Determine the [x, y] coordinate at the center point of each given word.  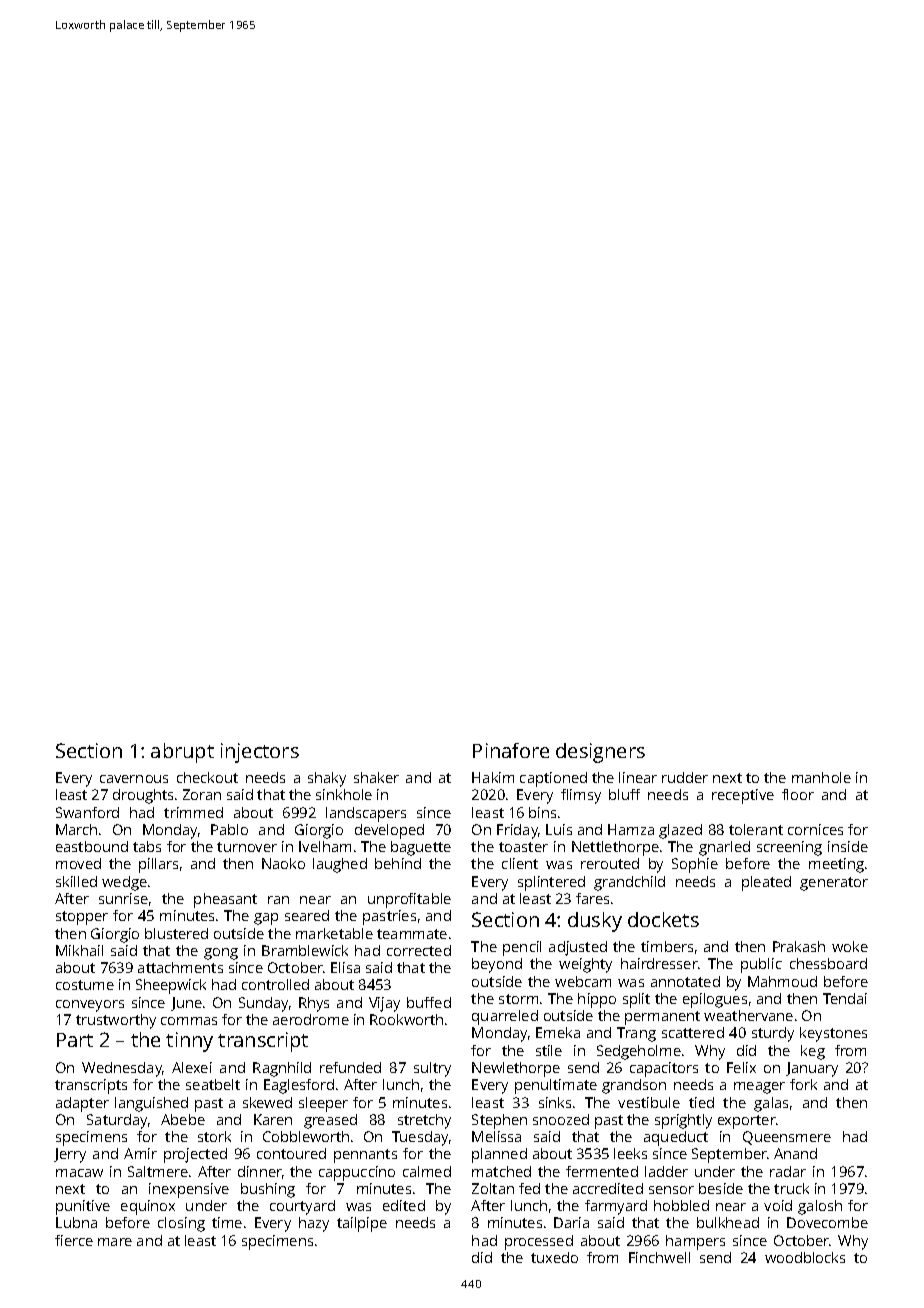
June [186, 1004]
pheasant [225, 900]
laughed [340, 865]
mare [115, 1242]
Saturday [117, 1121]
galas [771, 1104]
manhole [821, 777]
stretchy [424, 1121]
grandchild [629, 883]
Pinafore [511, 750]
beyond [497, 965]
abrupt [182, 753]
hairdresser [659, 963]
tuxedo [554, 1257]
